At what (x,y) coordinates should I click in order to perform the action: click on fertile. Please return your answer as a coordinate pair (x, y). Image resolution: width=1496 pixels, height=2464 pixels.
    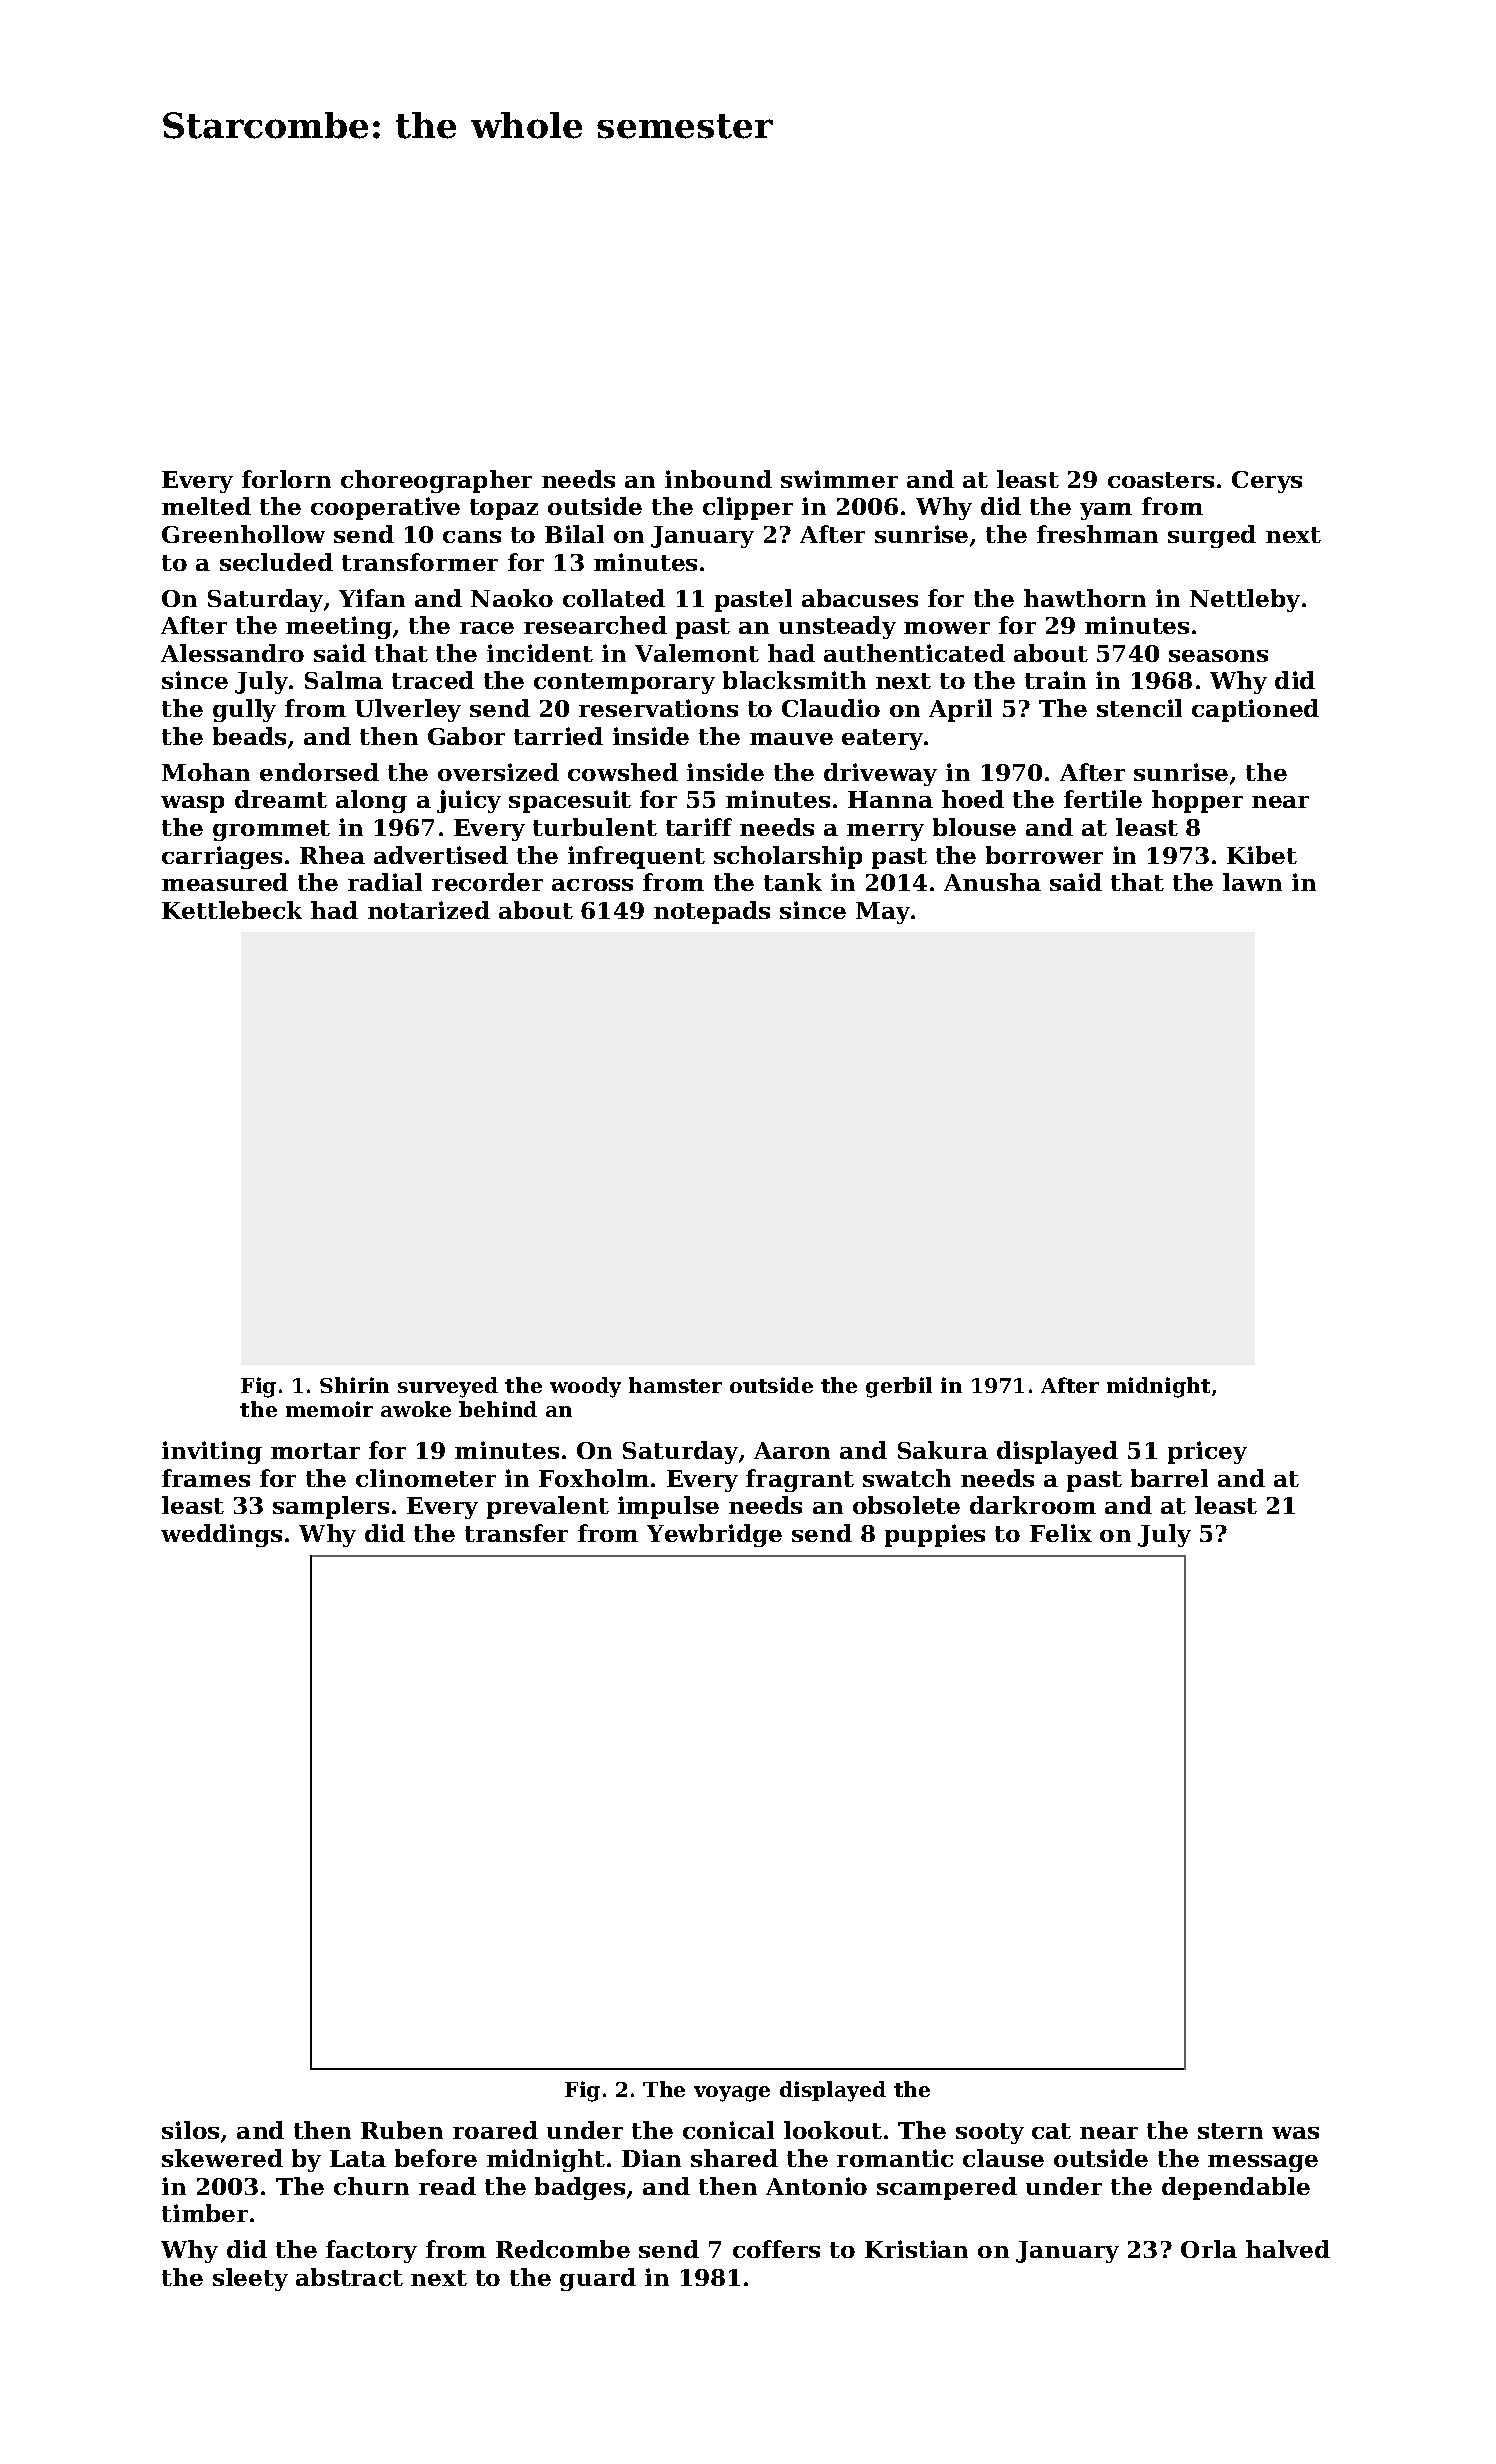
    Looking at the image, I should click on (1103, 799).
